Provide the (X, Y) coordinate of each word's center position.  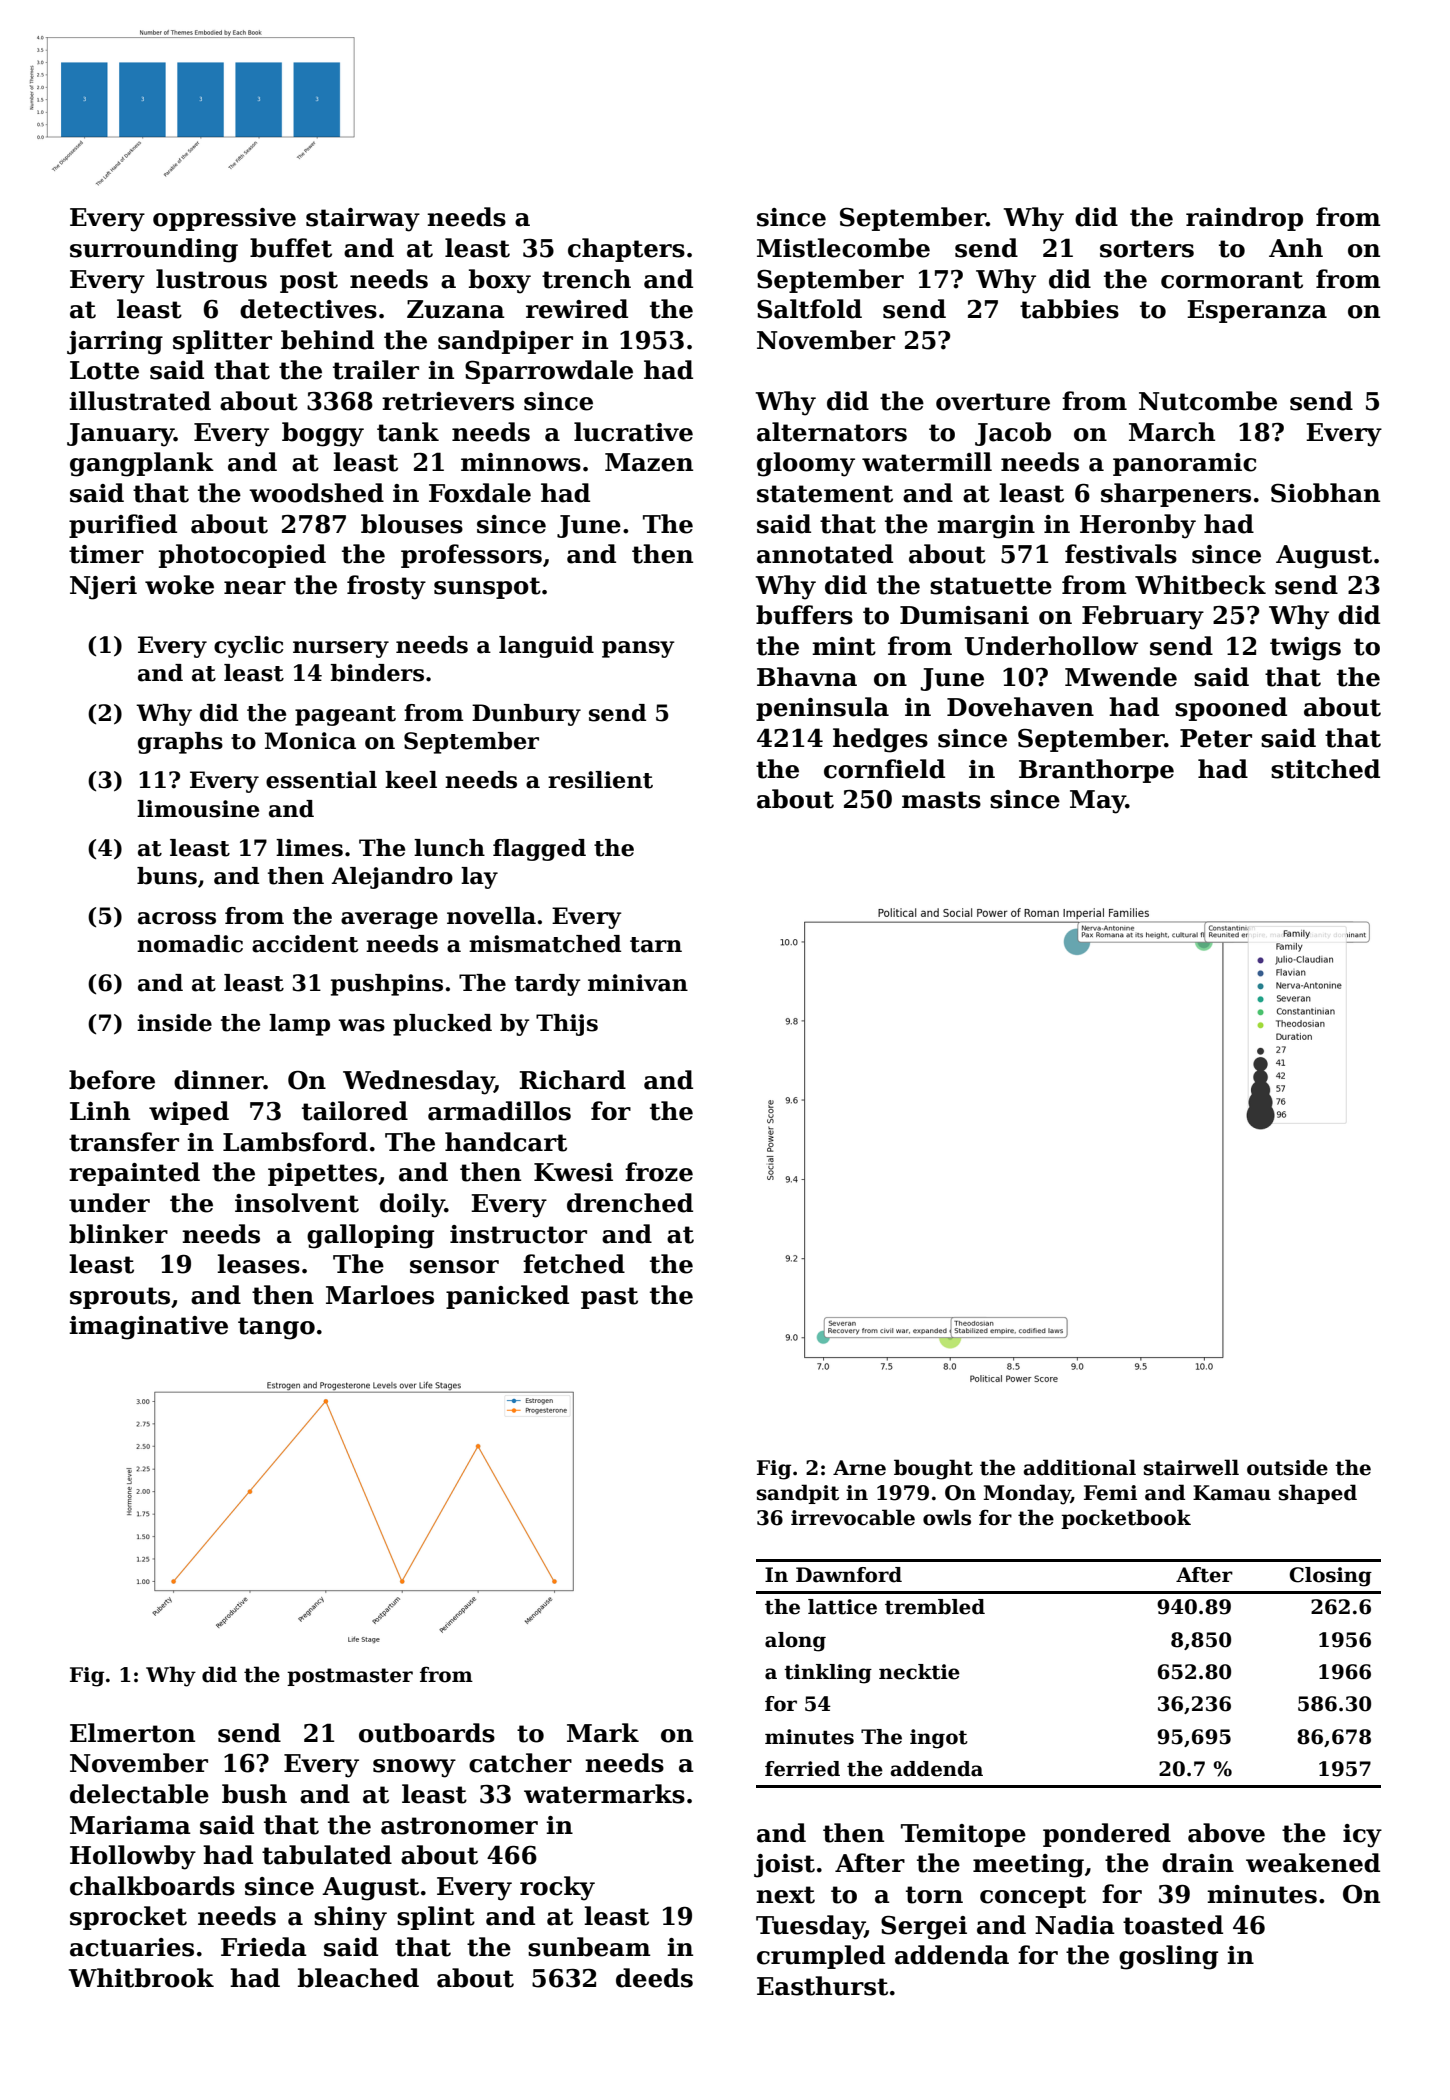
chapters (626, 250)
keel (411, 780)
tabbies (1069, 309)
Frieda (264, 1947)
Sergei (924, 1928)
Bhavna (807, 677)
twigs (1305, 649)
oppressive (224, 219)
